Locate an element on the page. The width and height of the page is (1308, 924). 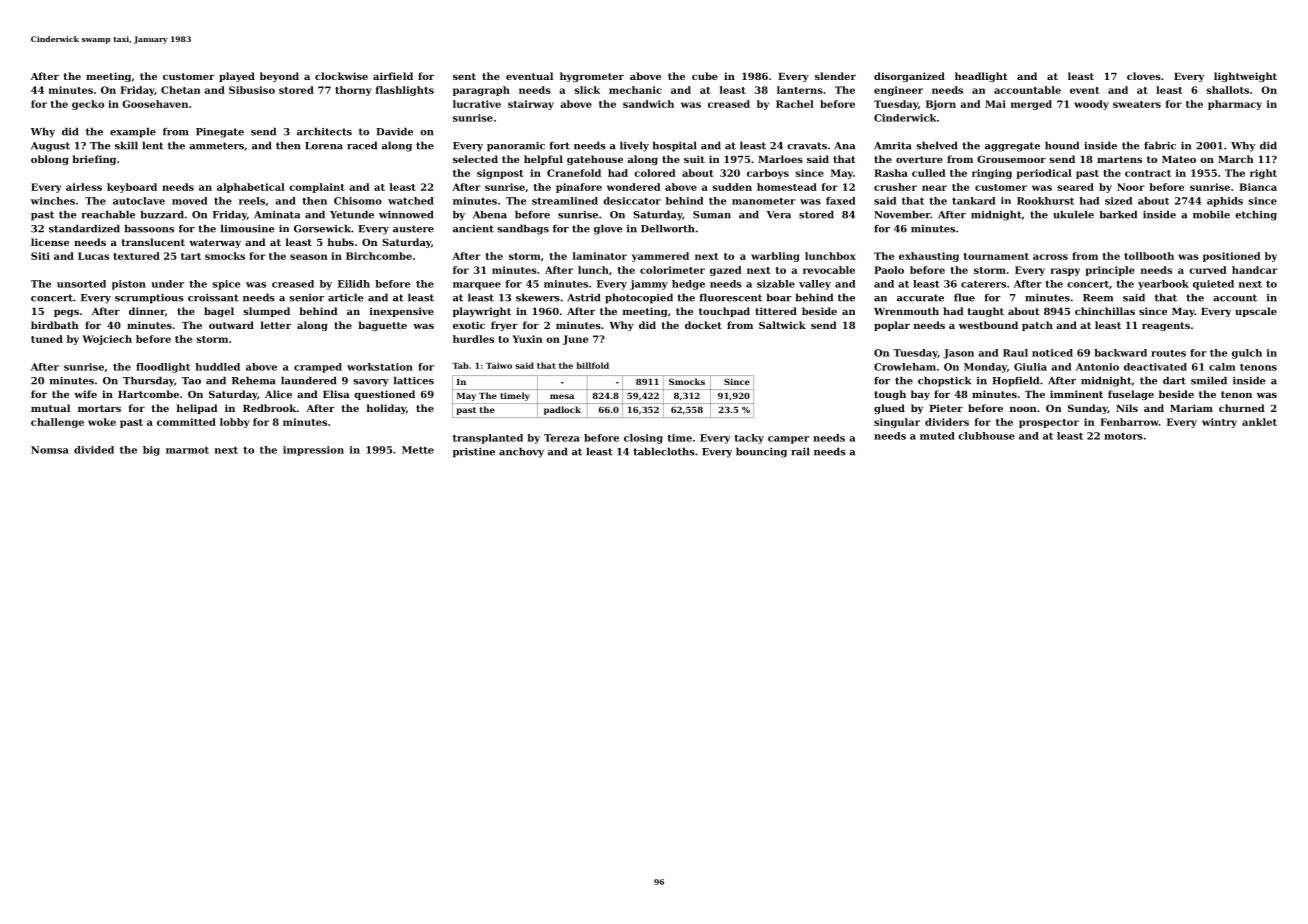
example is located at coordinates (133, 132).
